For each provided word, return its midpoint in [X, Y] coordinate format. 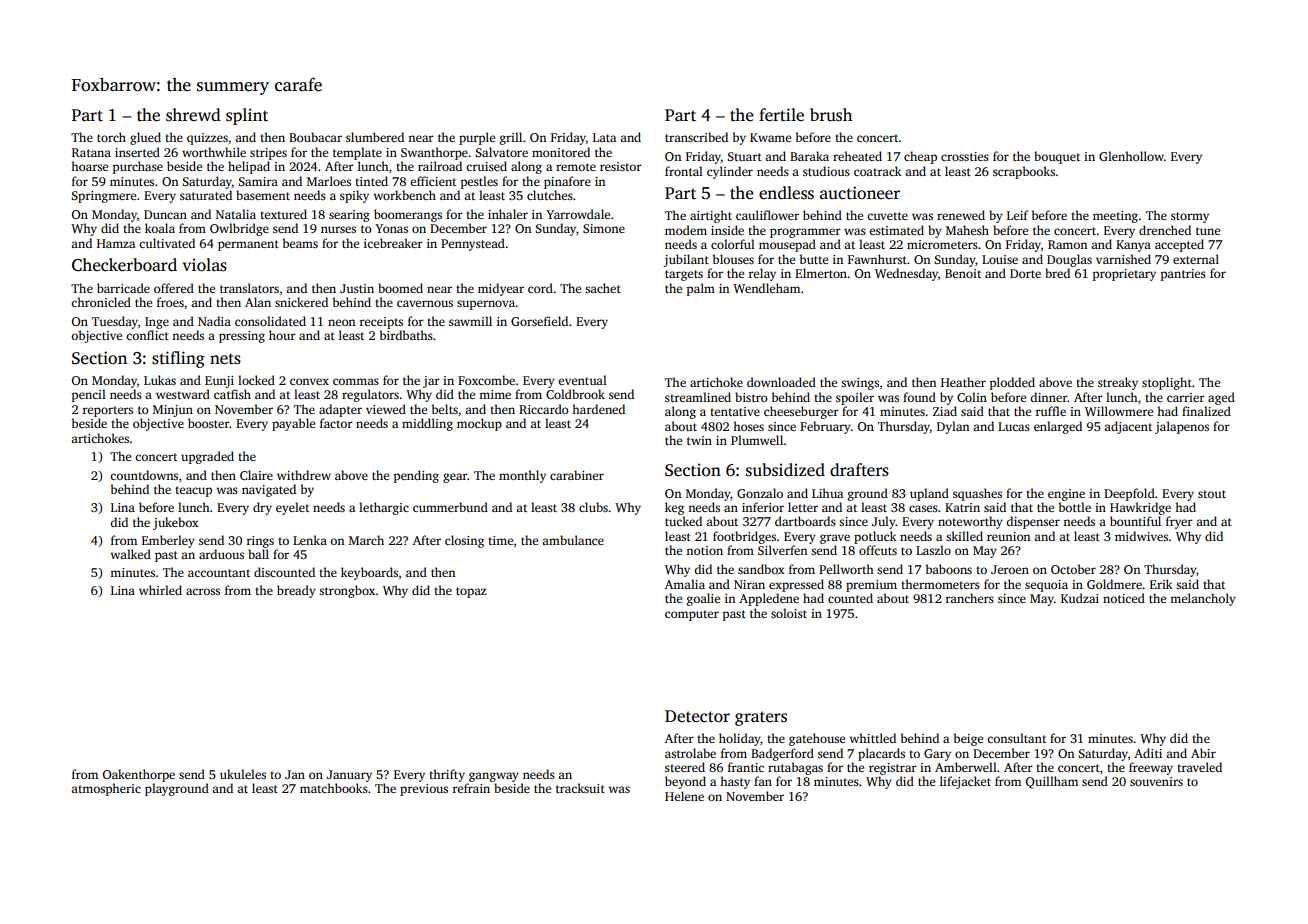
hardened [598, 409]
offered [174, 288]
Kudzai [1080, 598]
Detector [697, 716]
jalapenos [1182, 427]
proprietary [1124, 275]
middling [427, 424]
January [349, 776]
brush [831, 115]
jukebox [176, 523]
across [203, 591]
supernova [486, 305]
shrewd [193, 115]
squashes [977, 494]
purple [477, 138]
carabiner [577, 475]
